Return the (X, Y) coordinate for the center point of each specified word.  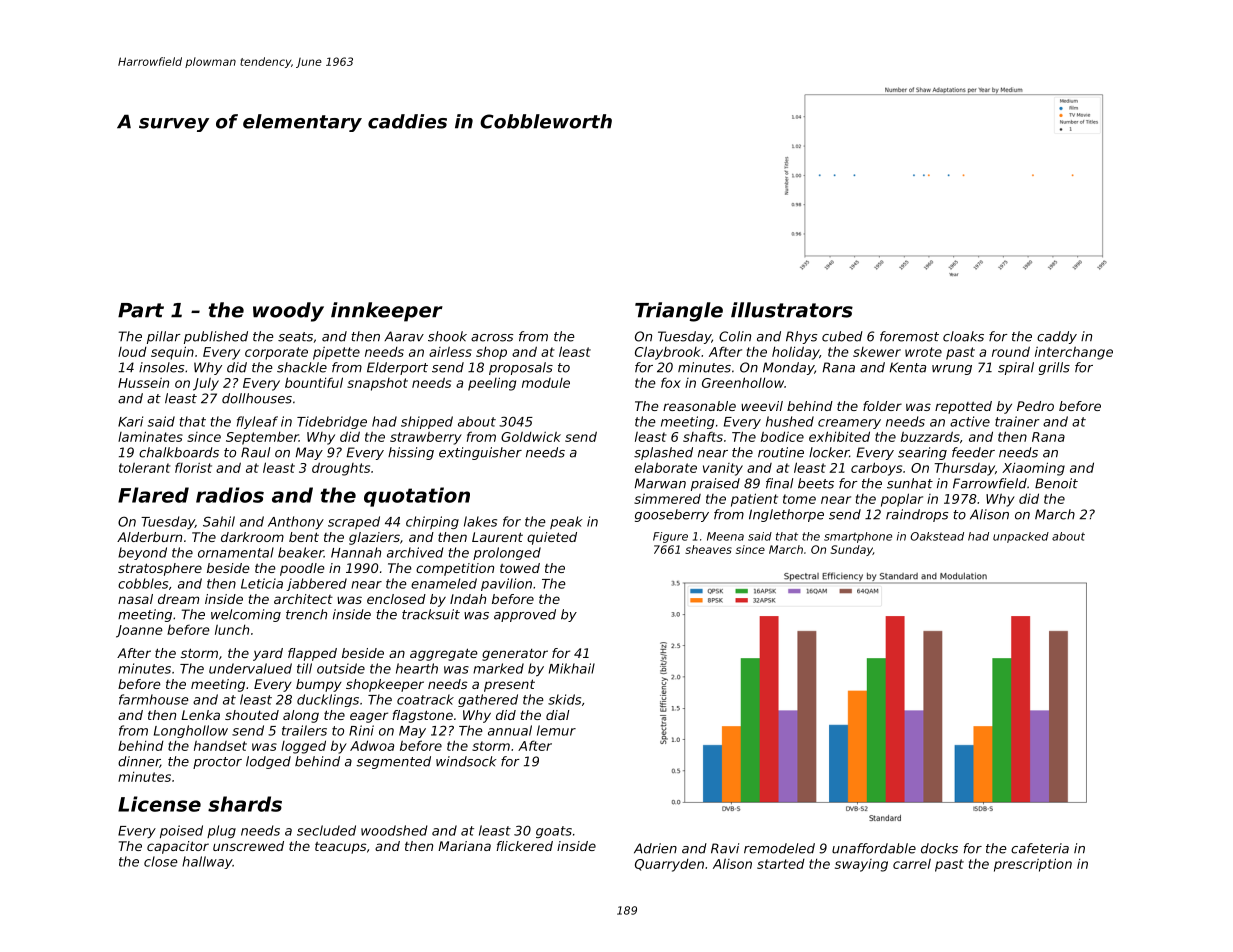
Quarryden (669, 865)
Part (141, 310)
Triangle (679, 312)
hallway (207, 862)
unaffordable (874, 848)
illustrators (792, 310)
